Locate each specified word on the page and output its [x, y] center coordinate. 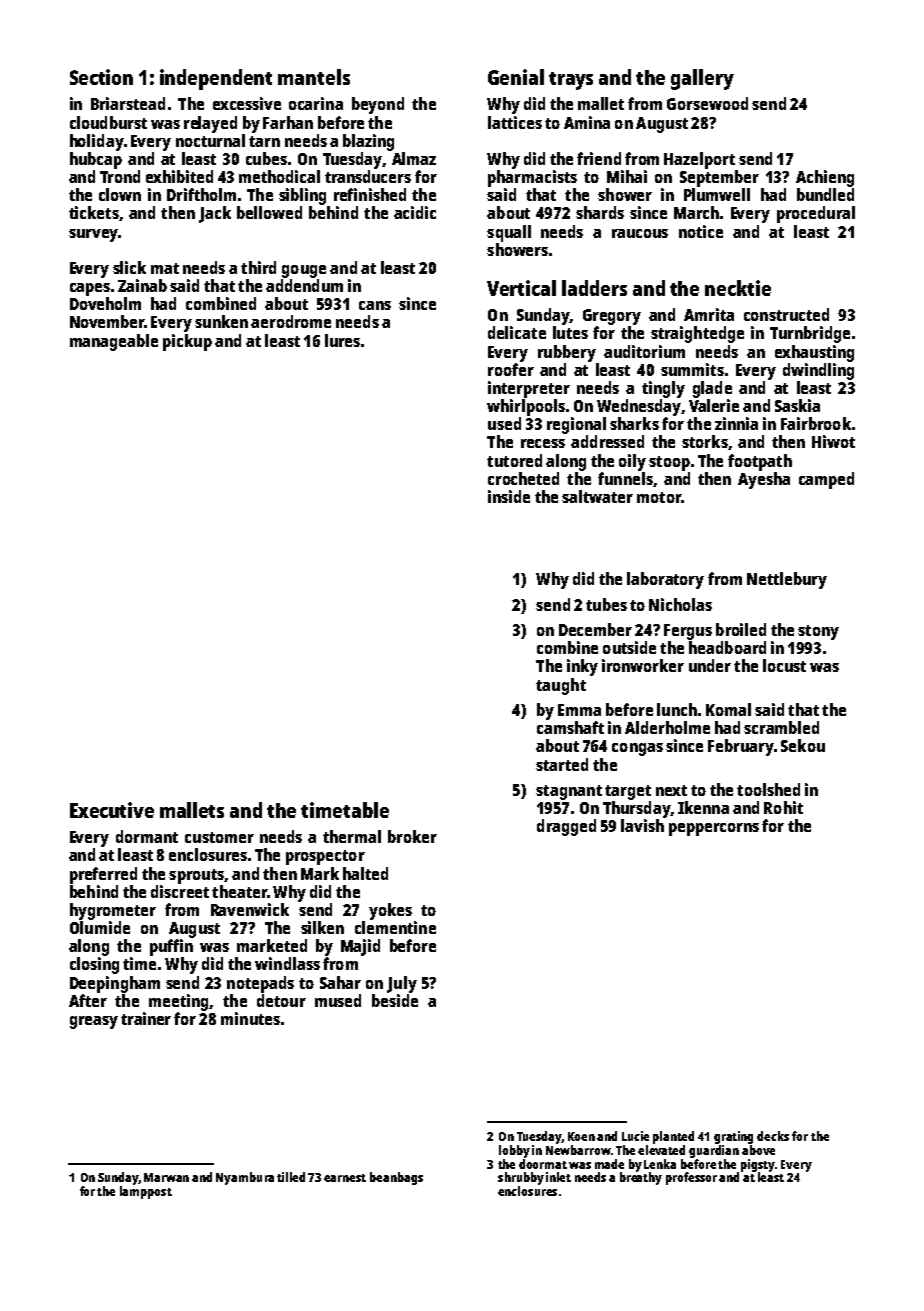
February [740, 747]
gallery [702, 79]
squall [509, 233]
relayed [210, 124]
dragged [566, 827]
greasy [94, 1022]
